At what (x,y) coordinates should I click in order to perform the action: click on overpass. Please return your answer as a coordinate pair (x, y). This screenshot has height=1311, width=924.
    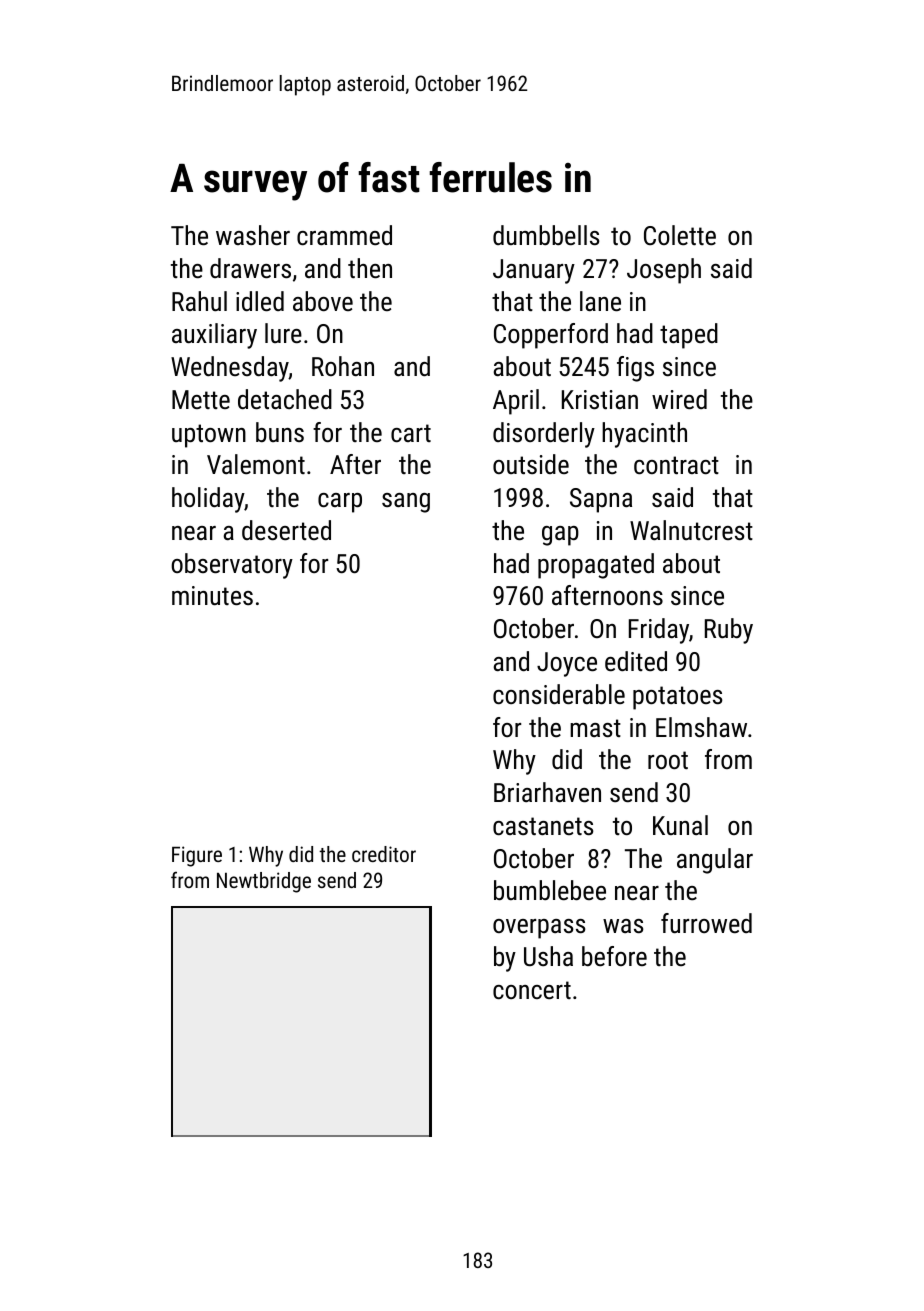
    Looking at the image, I should click on (539, 929).
